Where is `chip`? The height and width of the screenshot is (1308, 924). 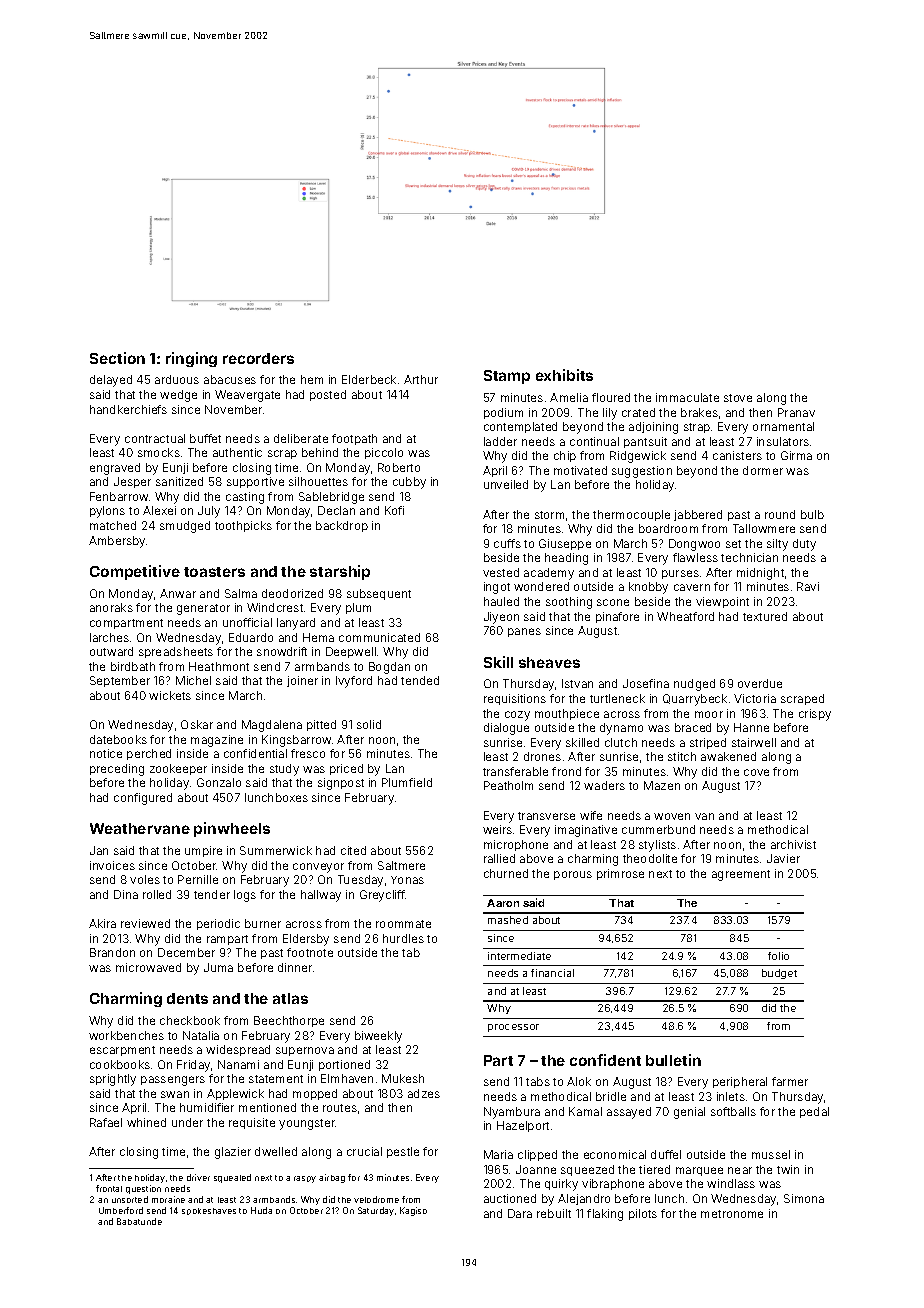 chip is located at coordinates (565, 456).
